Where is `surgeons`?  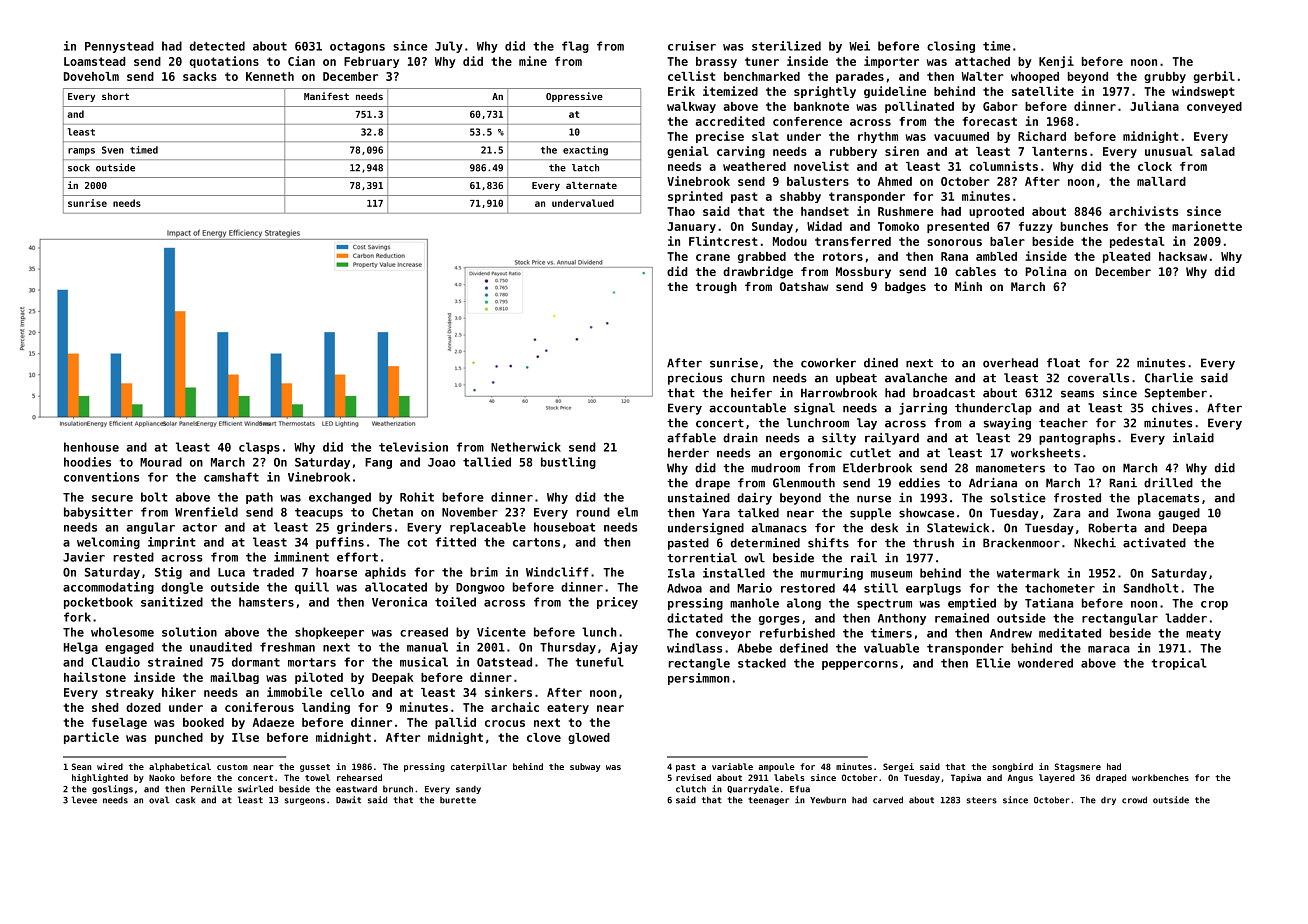 surgeons is located at coordinates (305, 801).
